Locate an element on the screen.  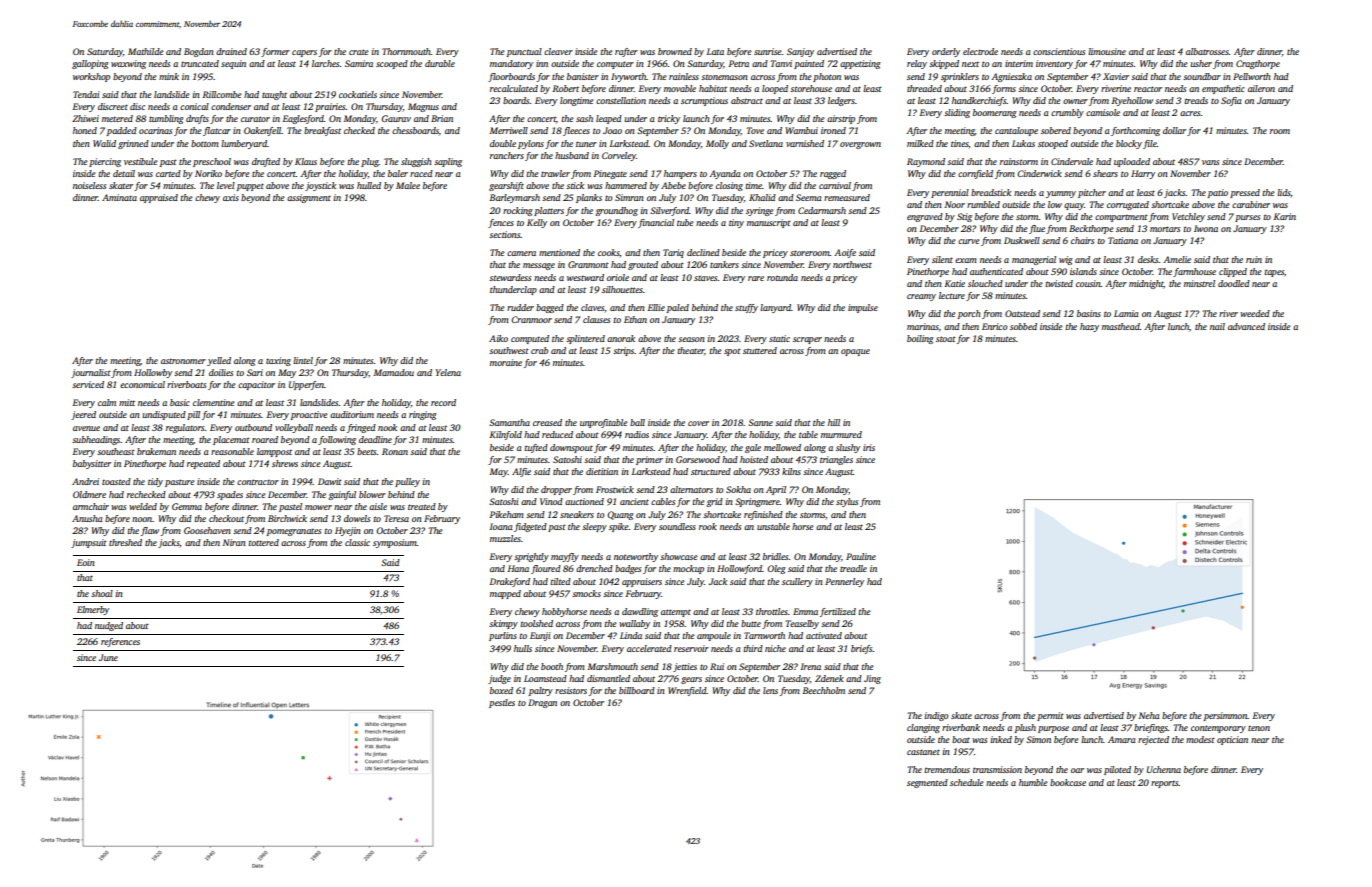
hill is located at coordinates (834, 422).
